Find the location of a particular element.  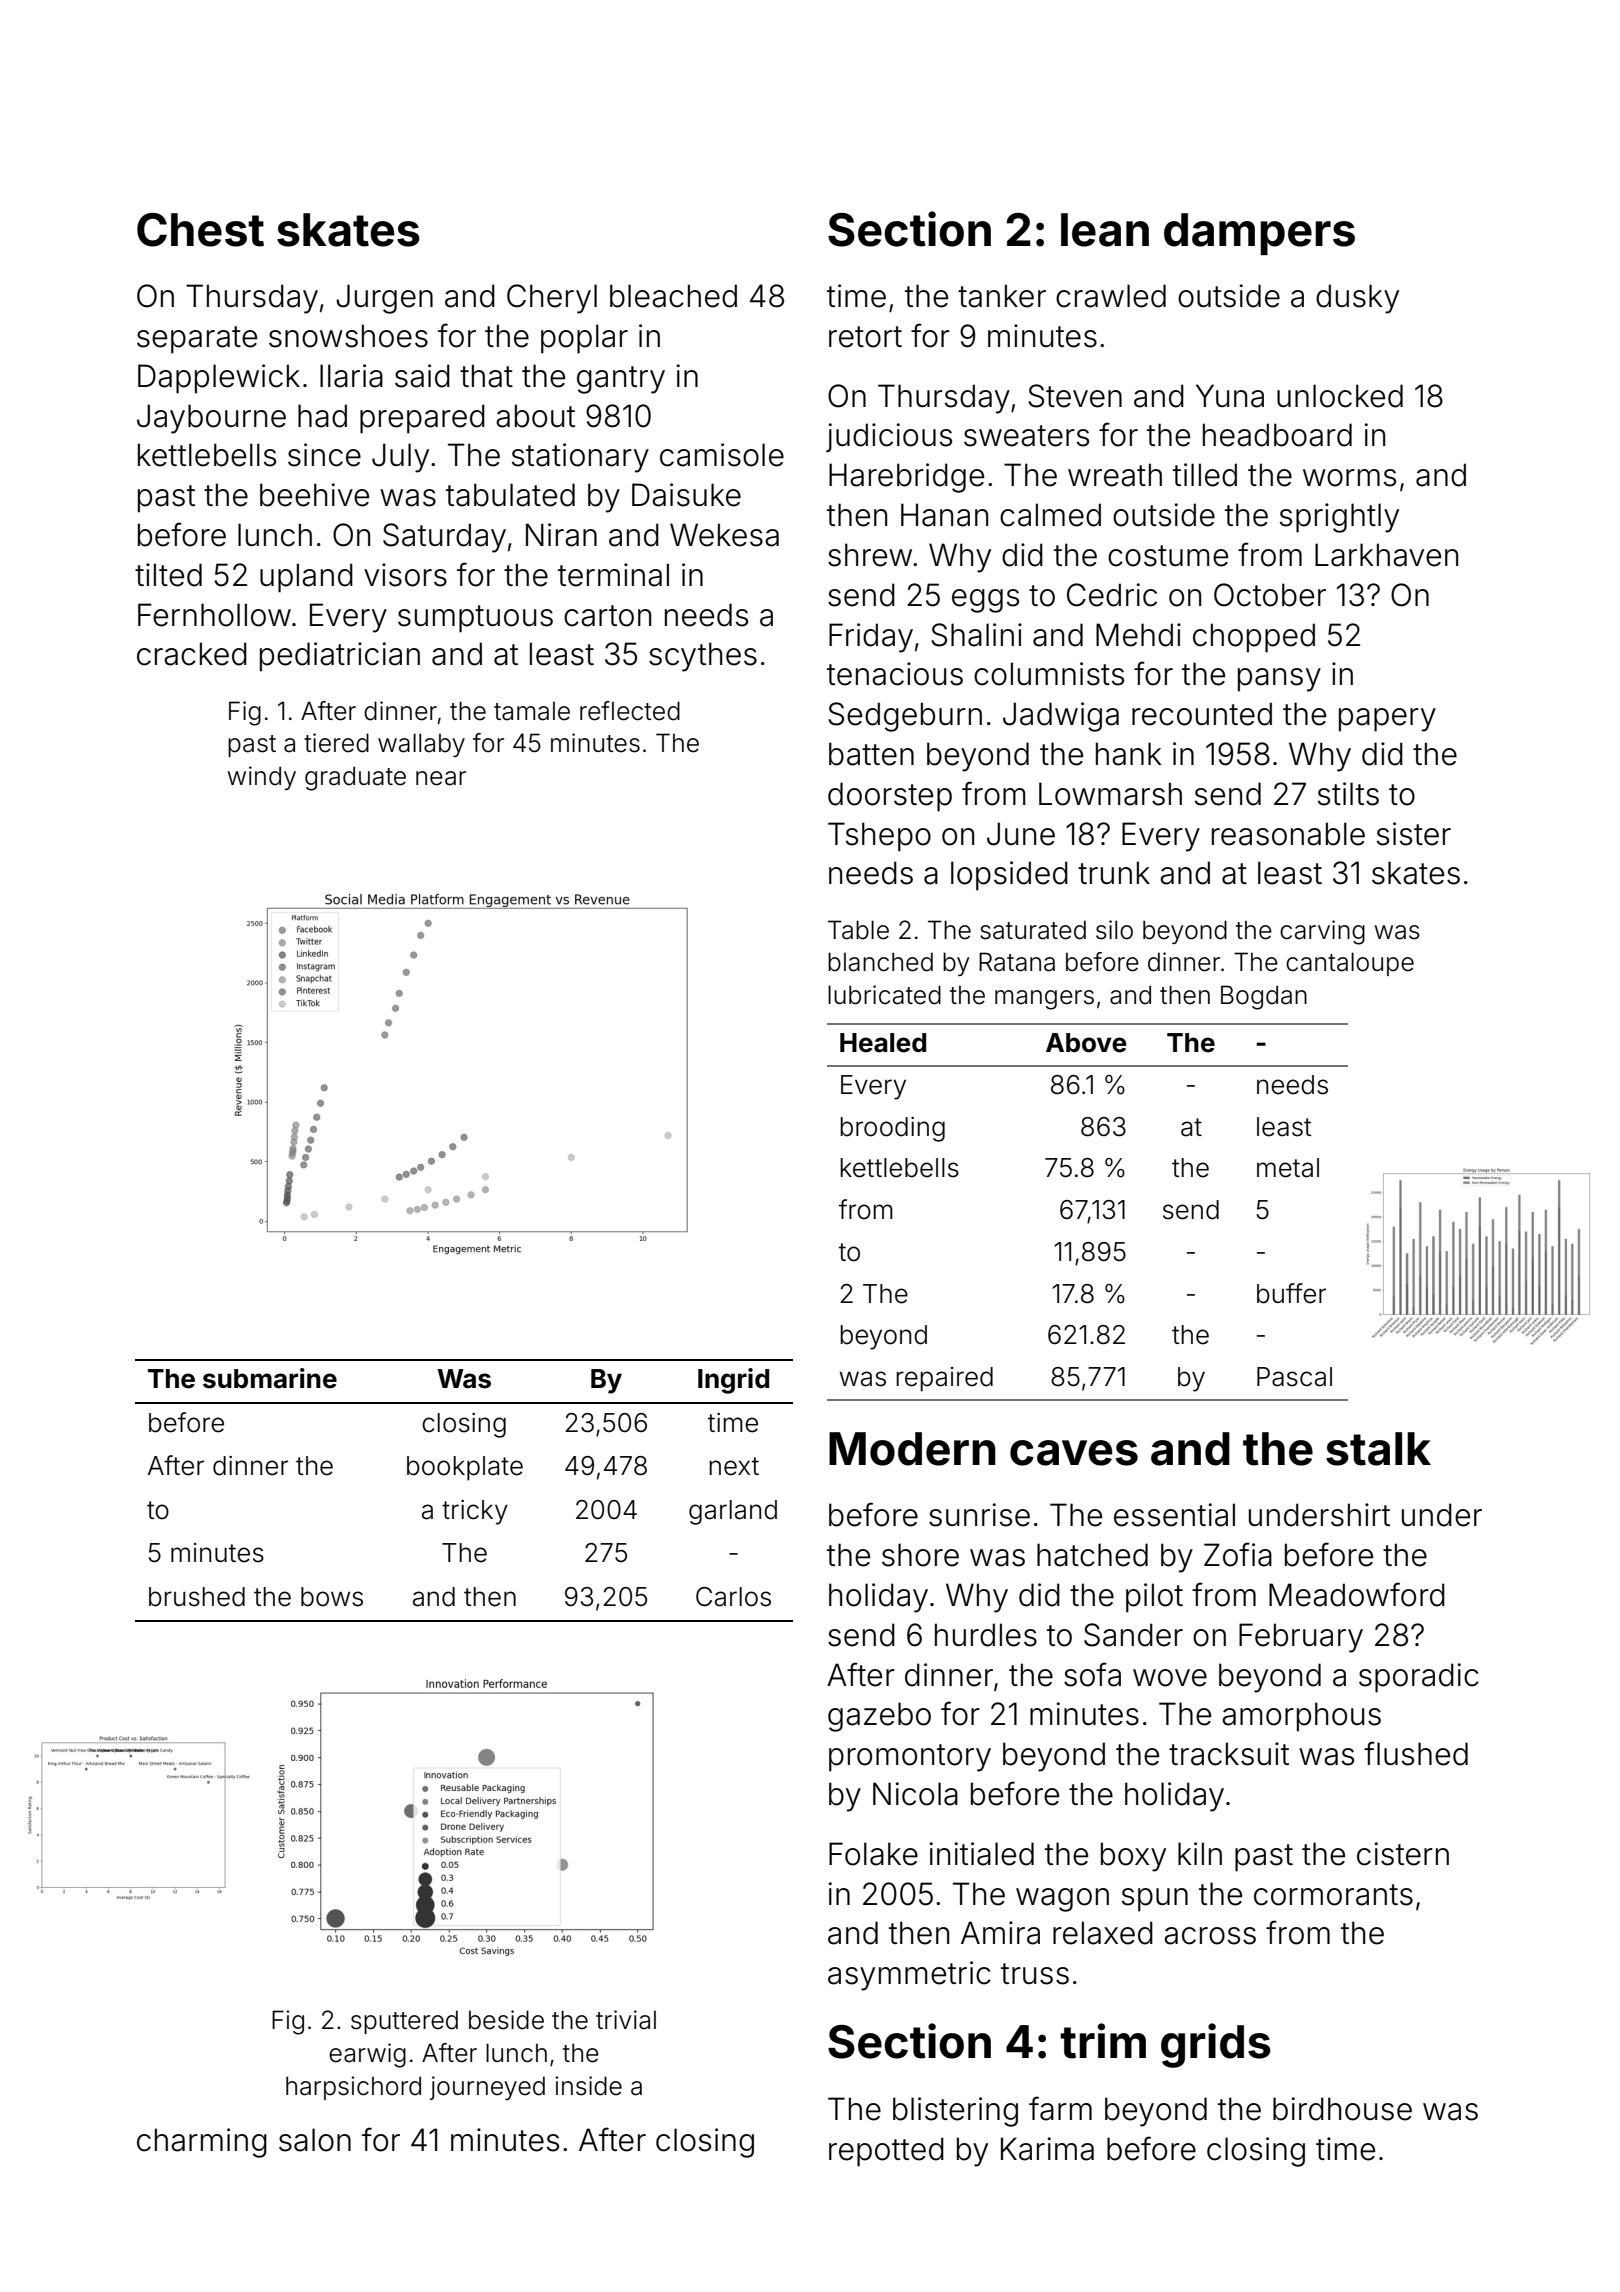

gantry is located at coordinates (621, 380).
